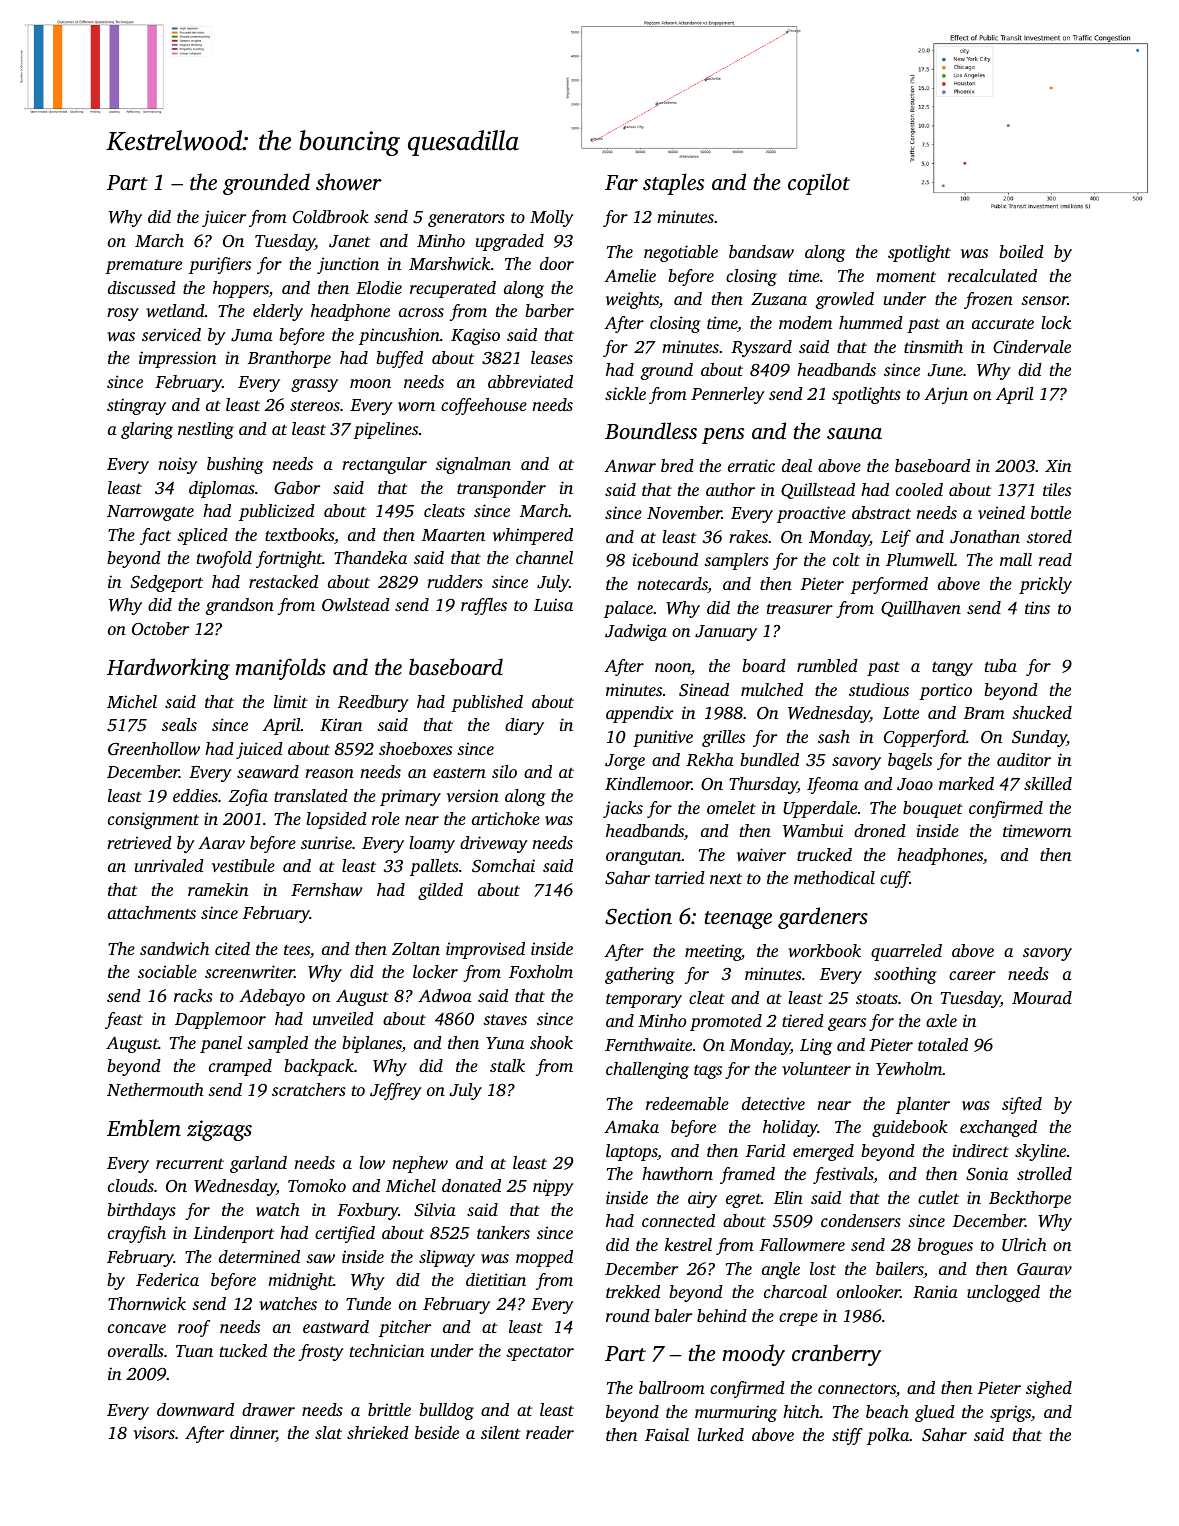 This screenshot has height=1526, width=1179. I want to click on Narrowgate, so click(150, 513).
